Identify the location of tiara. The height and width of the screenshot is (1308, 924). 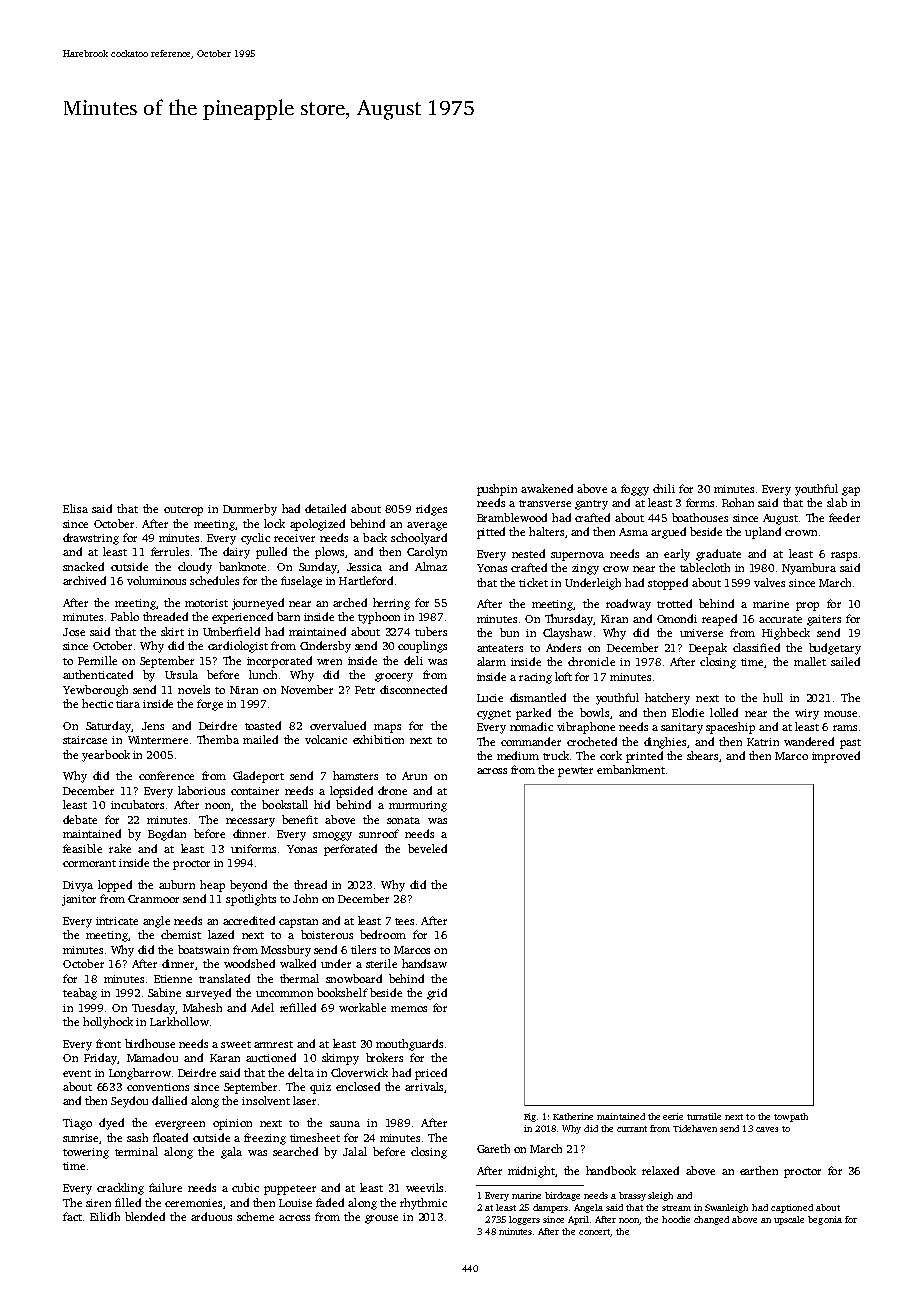
(128, 704).
